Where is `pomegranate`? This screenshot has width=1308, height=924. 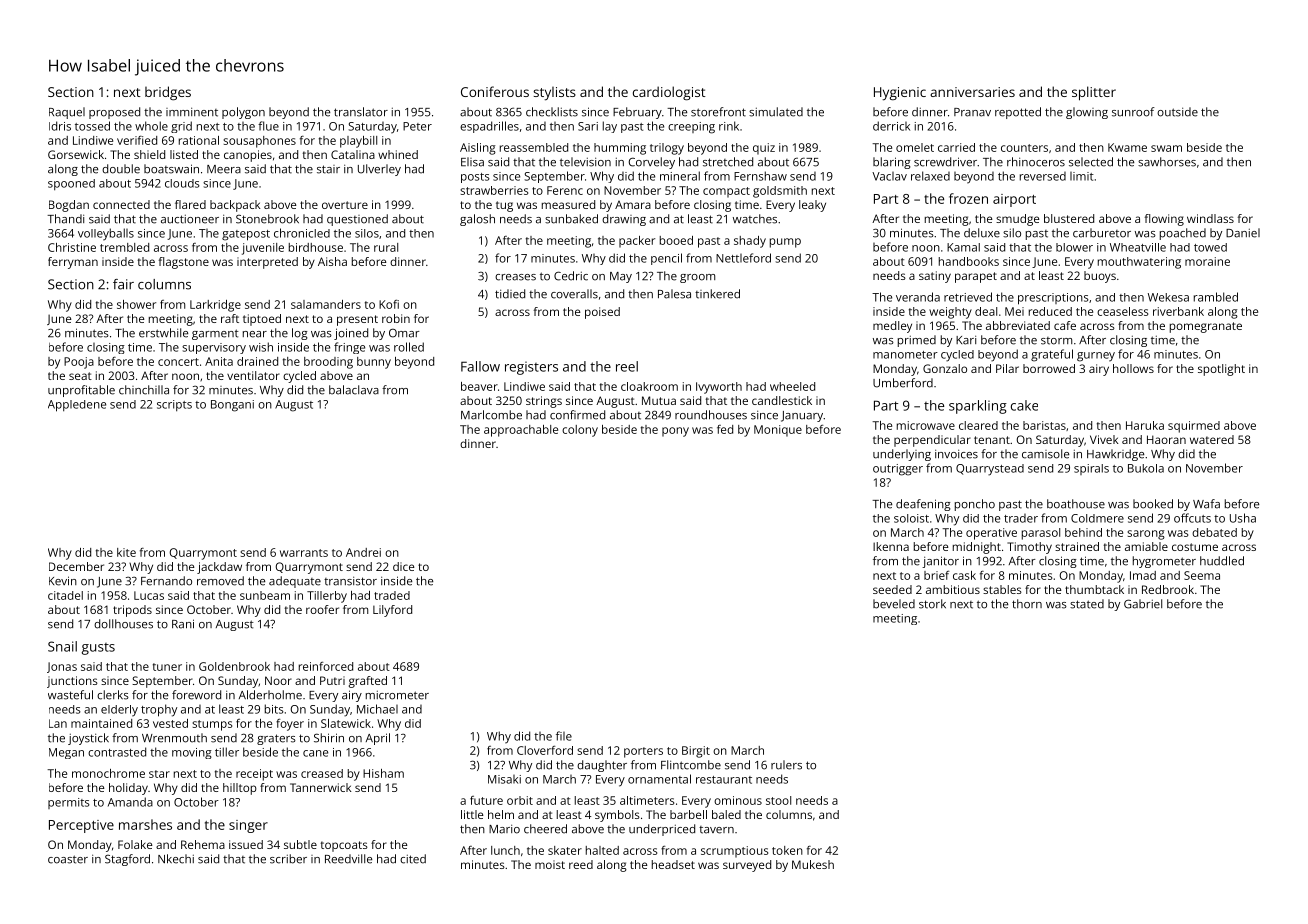
pomegranate is located at coordinates (1206, 327).
